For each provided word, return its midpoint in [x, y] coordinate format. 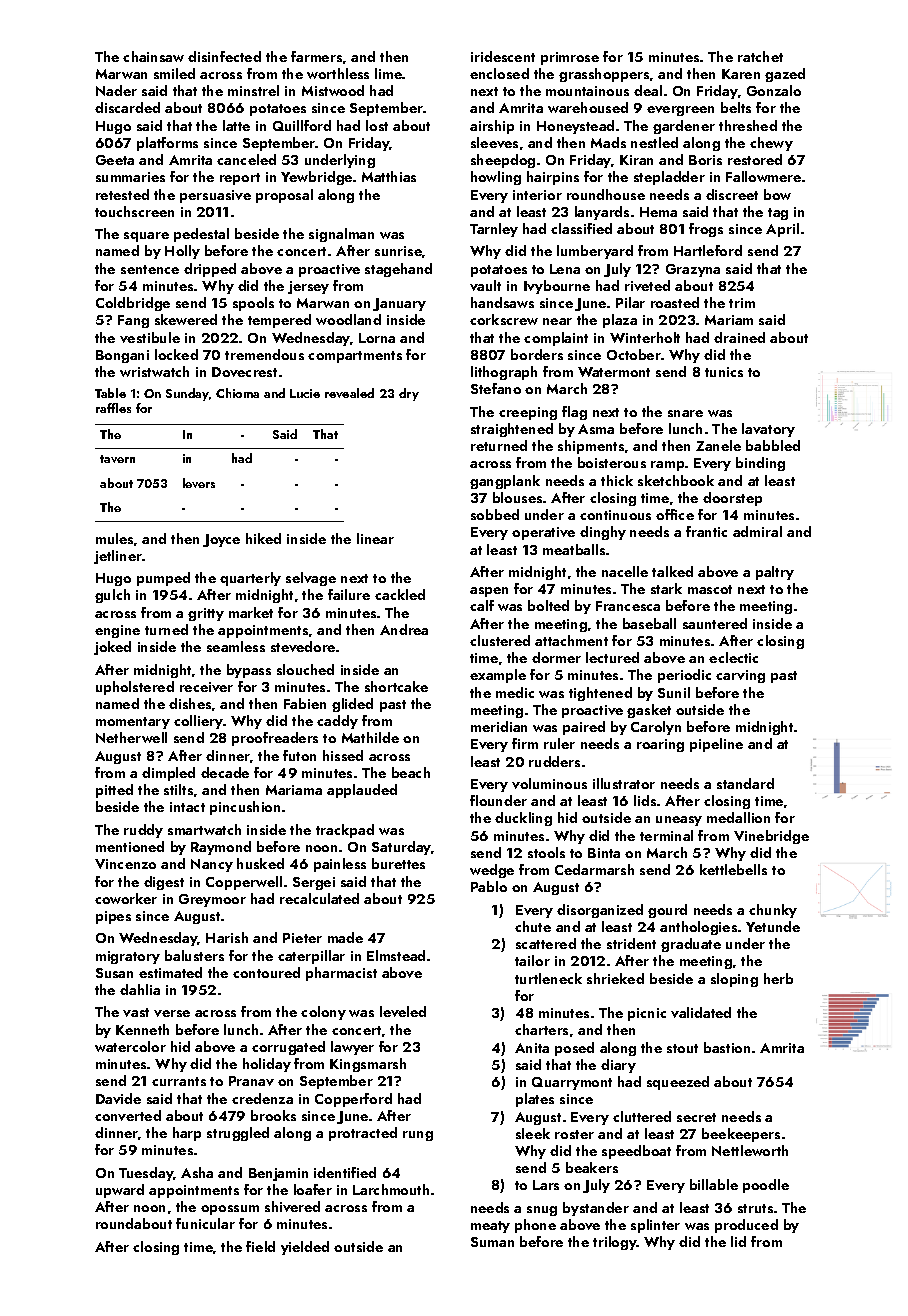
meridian [499, 726]
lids [645, 800]
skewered [186, 319]
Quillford [302, 125]
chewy [771, 144]
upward [120, 1191]
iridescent [503, 56]
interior [537, 195]
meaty [490, 1227]
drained [739, 337]
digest [164, 883]
